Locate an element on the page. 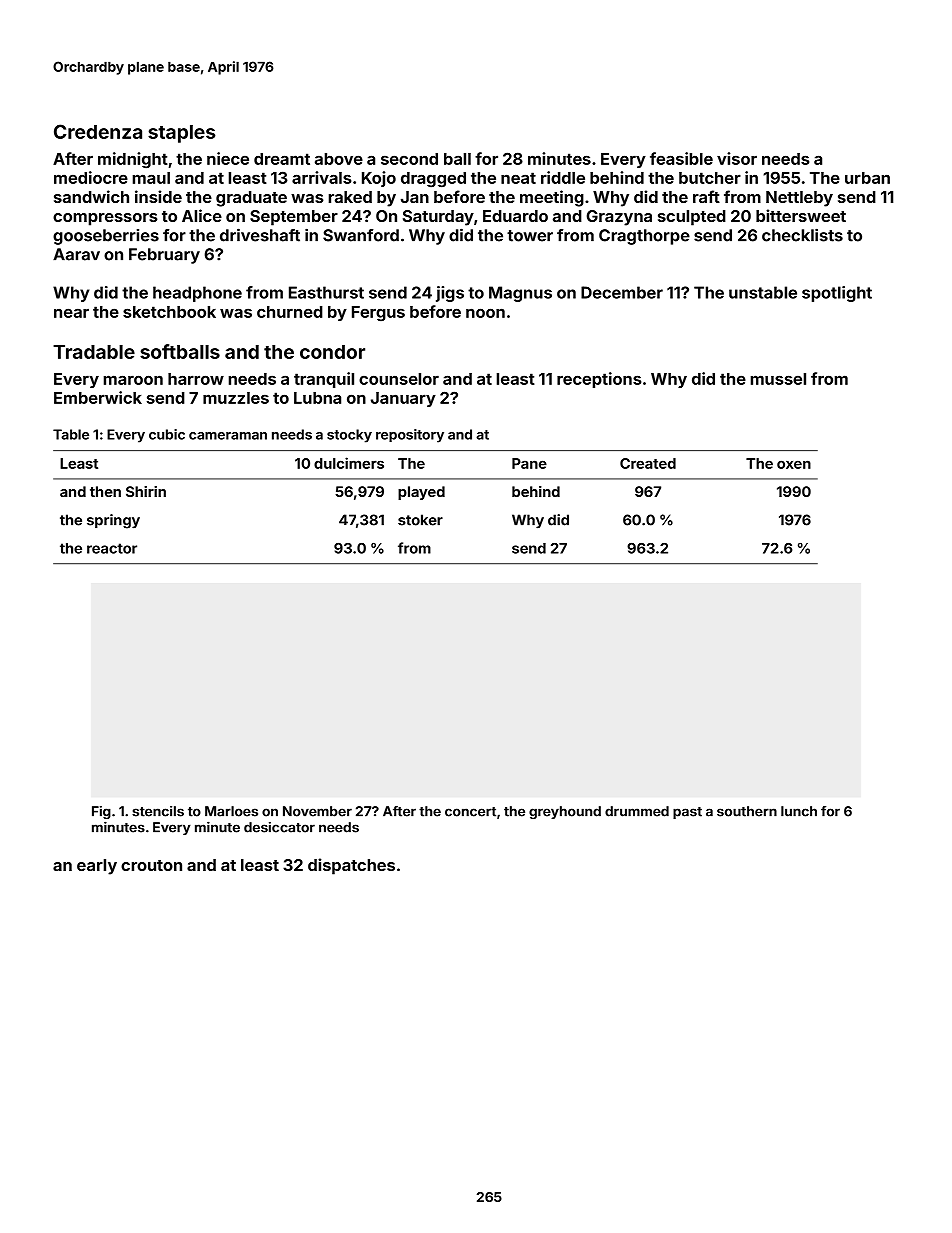 Image resolution: width=952 pixels, height=1233 pixels. cubic is located at coordinates (167, 434).
